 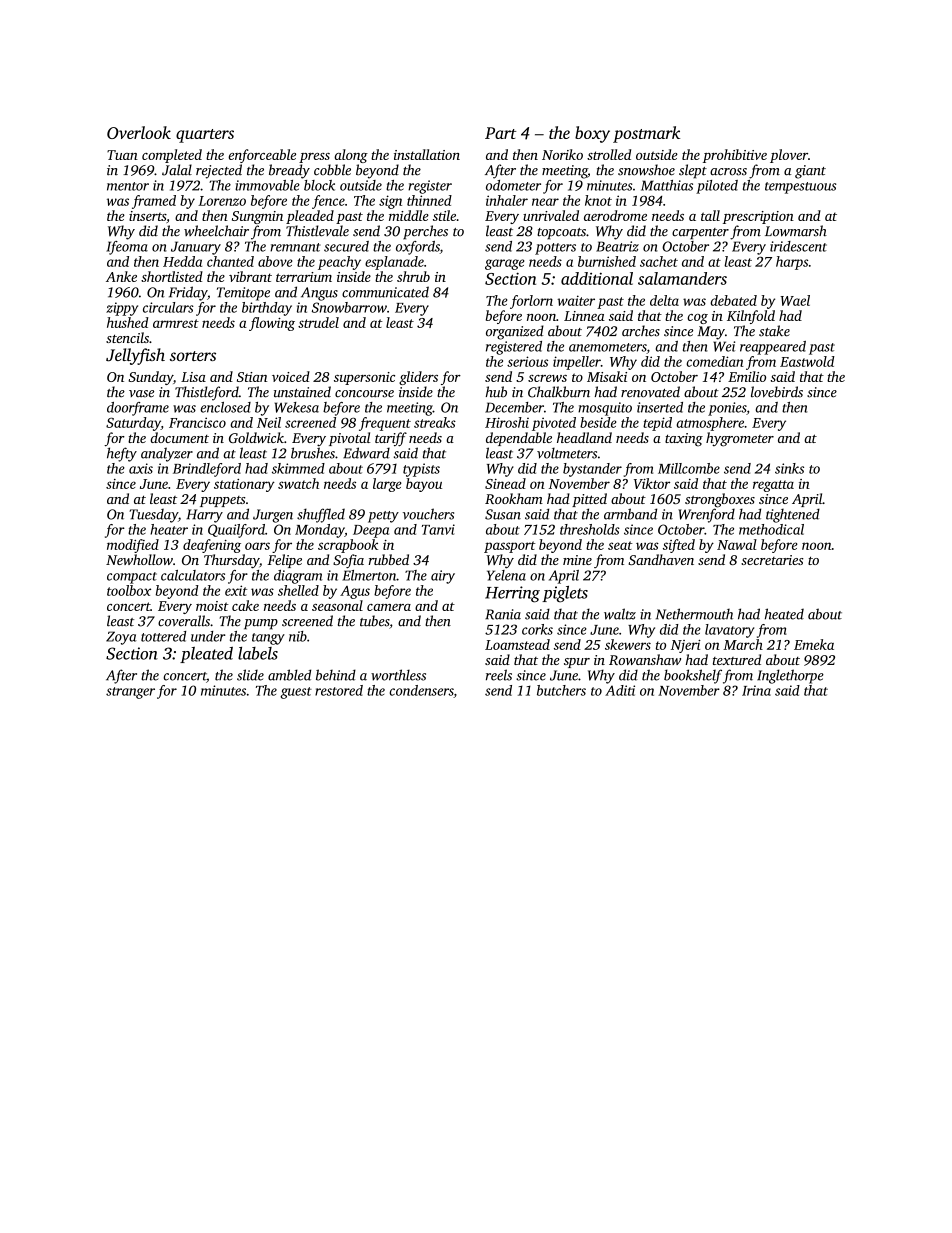 I want to click on waiter, so click(x=576, y=300).
